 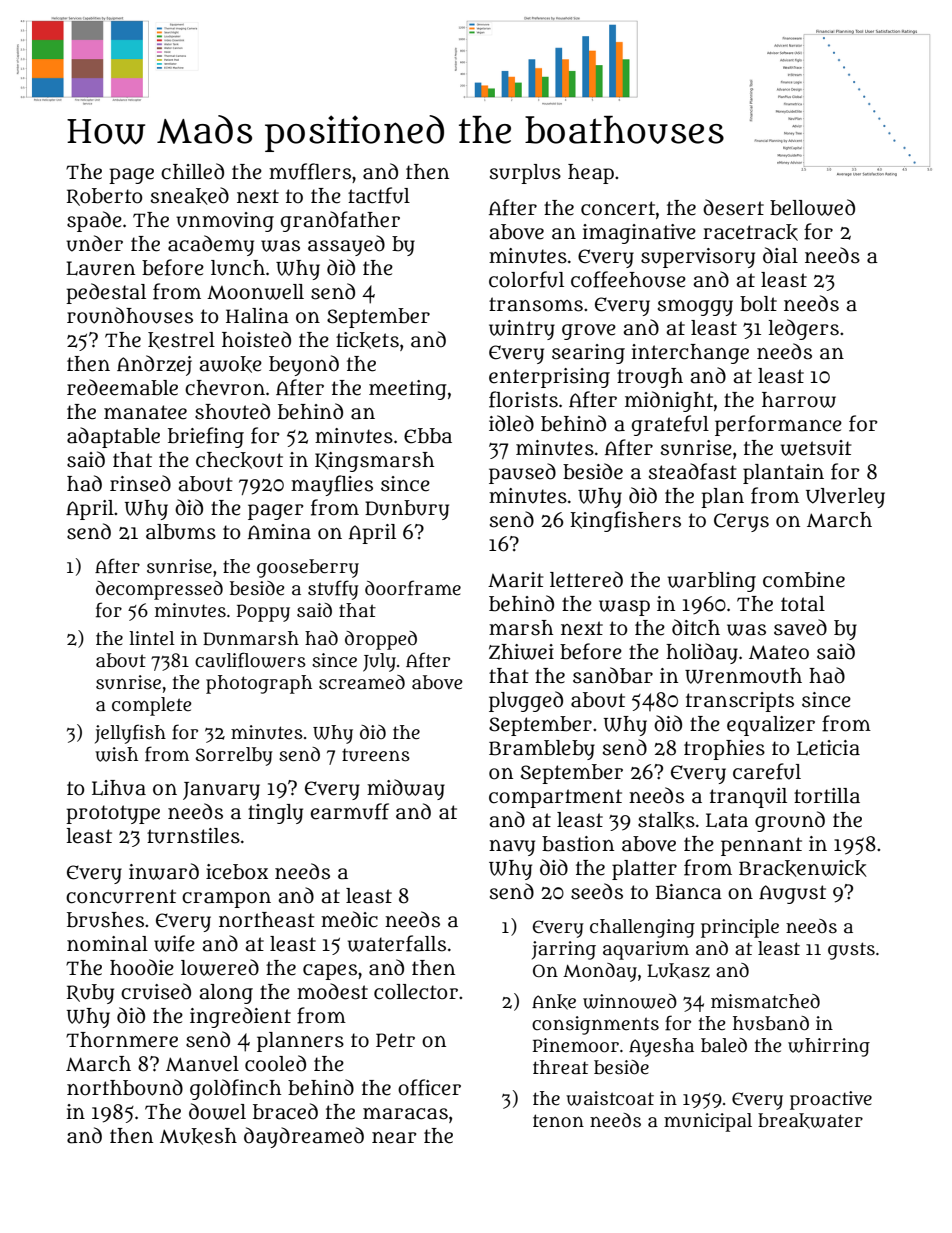 What do you see at coordinates (310, 171) in the page?
I see `mufflers` at bounding box center [310, 171].
